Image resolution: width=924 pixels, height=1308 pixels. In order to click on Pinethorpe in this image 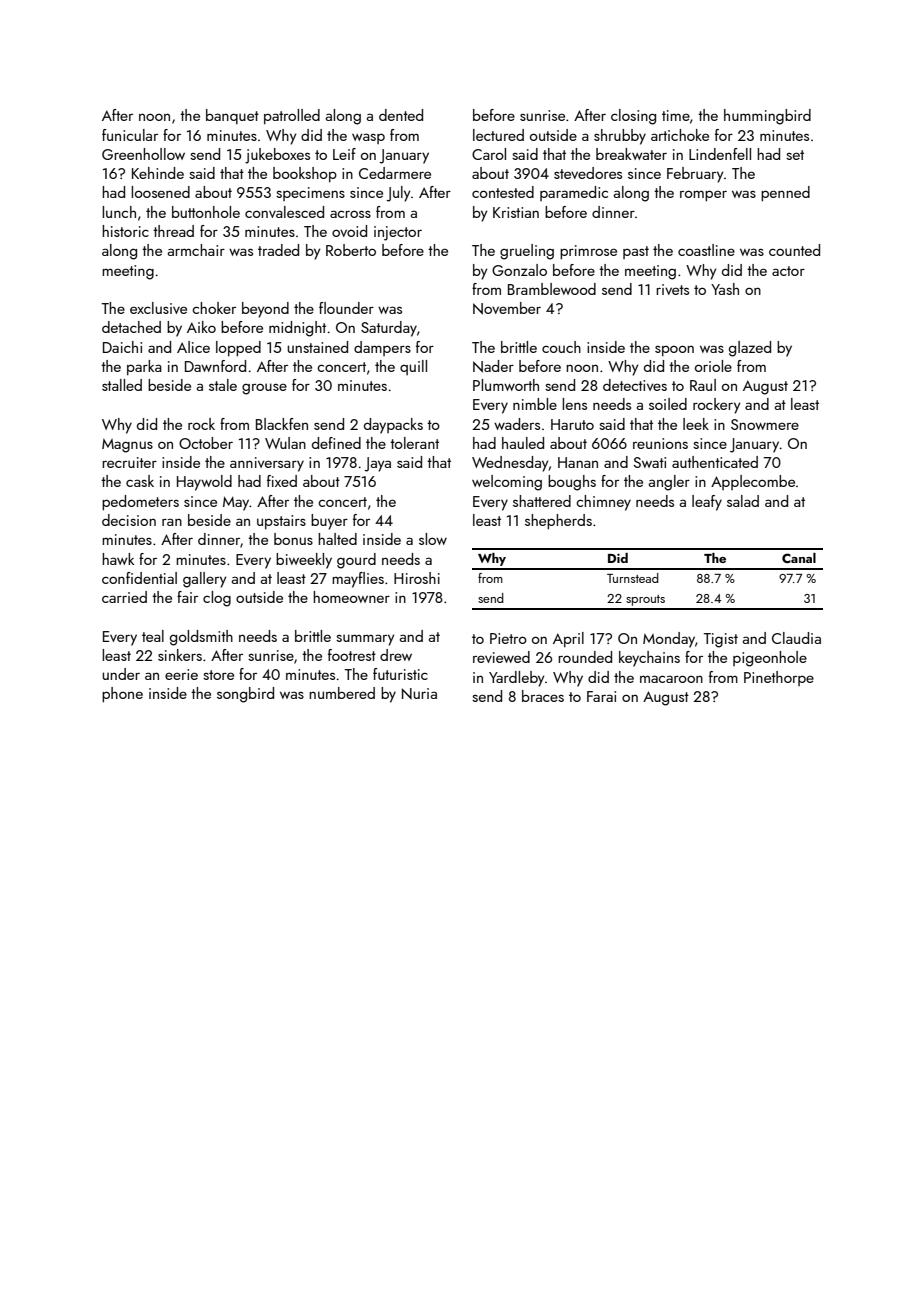, I will do `click(779, 678)`.
